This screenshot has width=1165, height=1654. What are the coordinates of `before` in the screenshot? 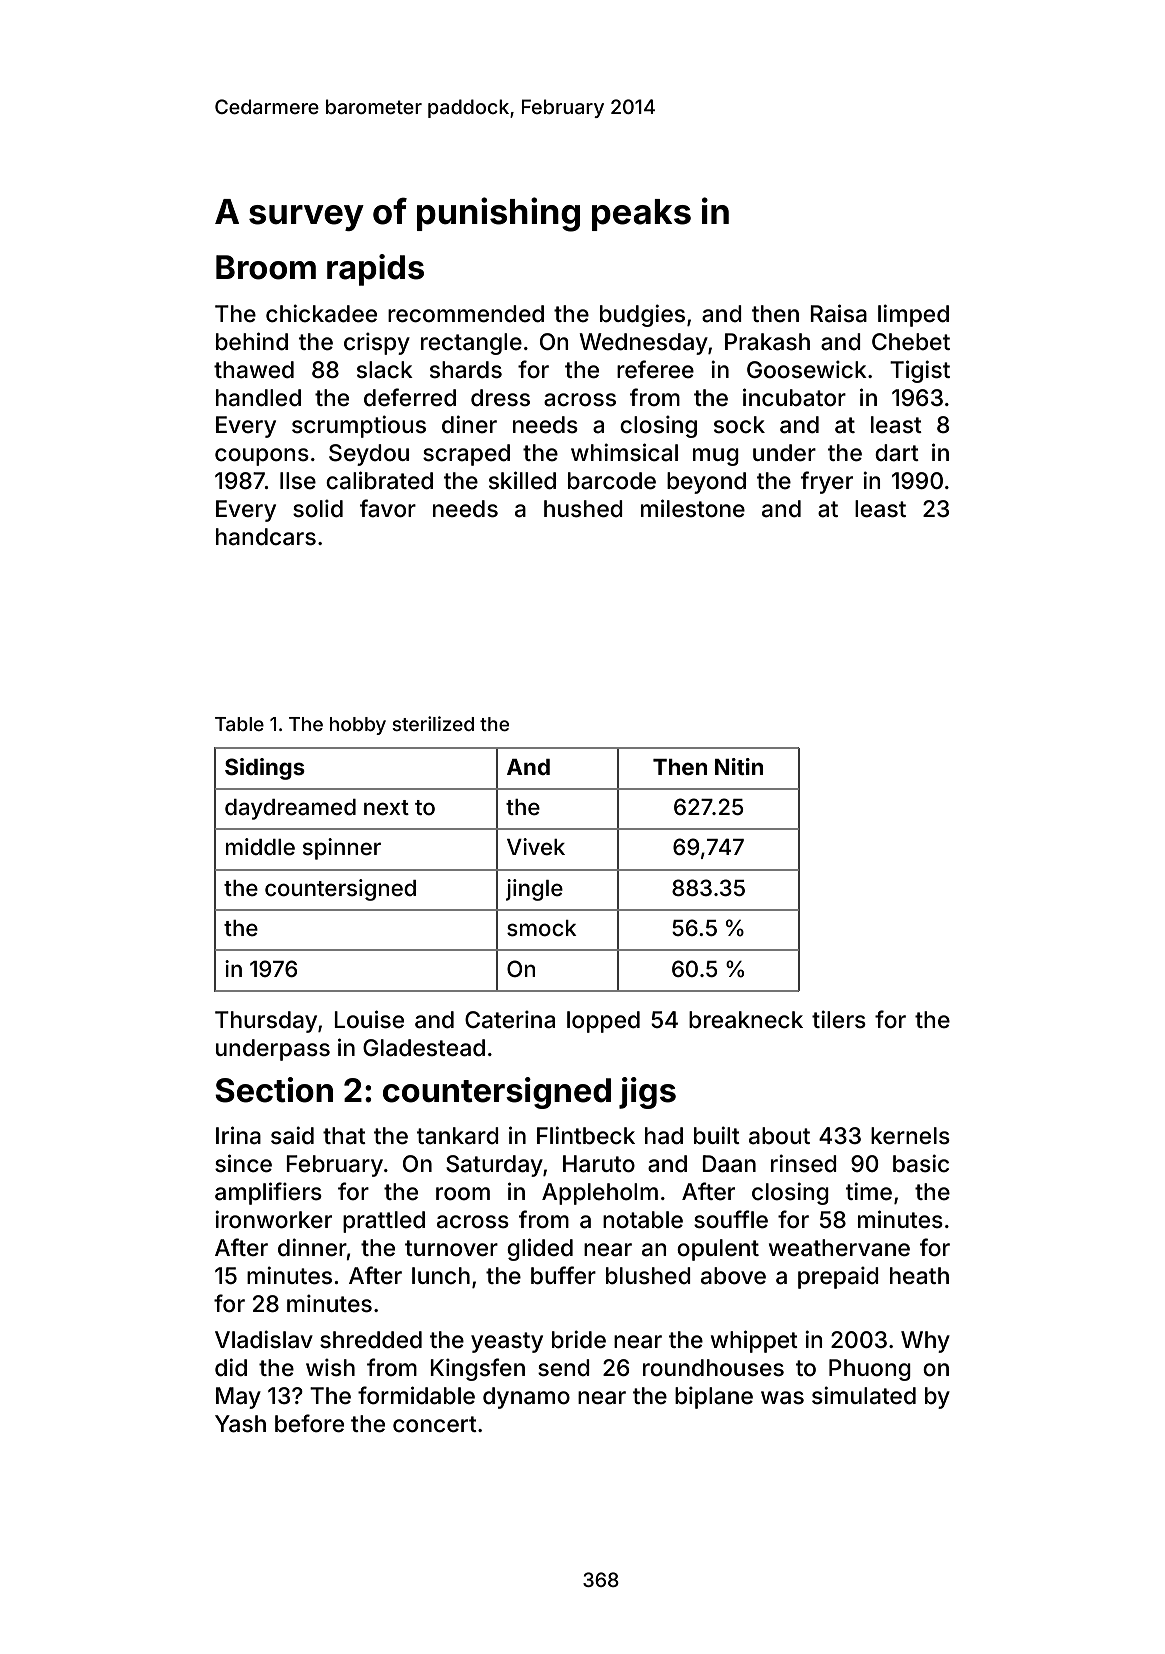 It's located at (309, 1423).
